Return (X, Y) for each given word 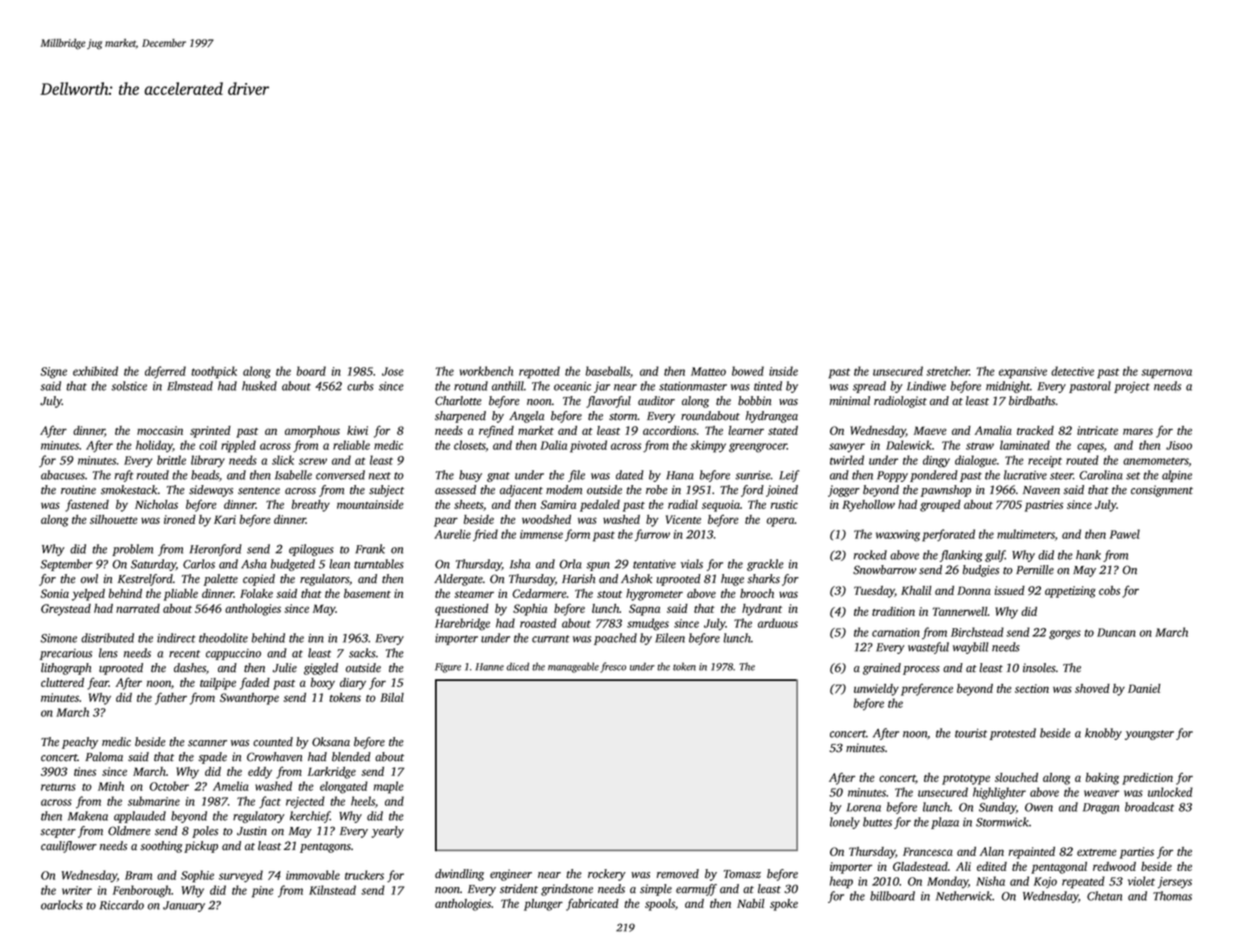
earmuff (696, 890)
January (184, 906)
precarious (66, 654)
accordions (669, 430)
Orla (570, 564)
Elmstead (190, 386)
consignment (1162, 491)
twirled (847, 460)
